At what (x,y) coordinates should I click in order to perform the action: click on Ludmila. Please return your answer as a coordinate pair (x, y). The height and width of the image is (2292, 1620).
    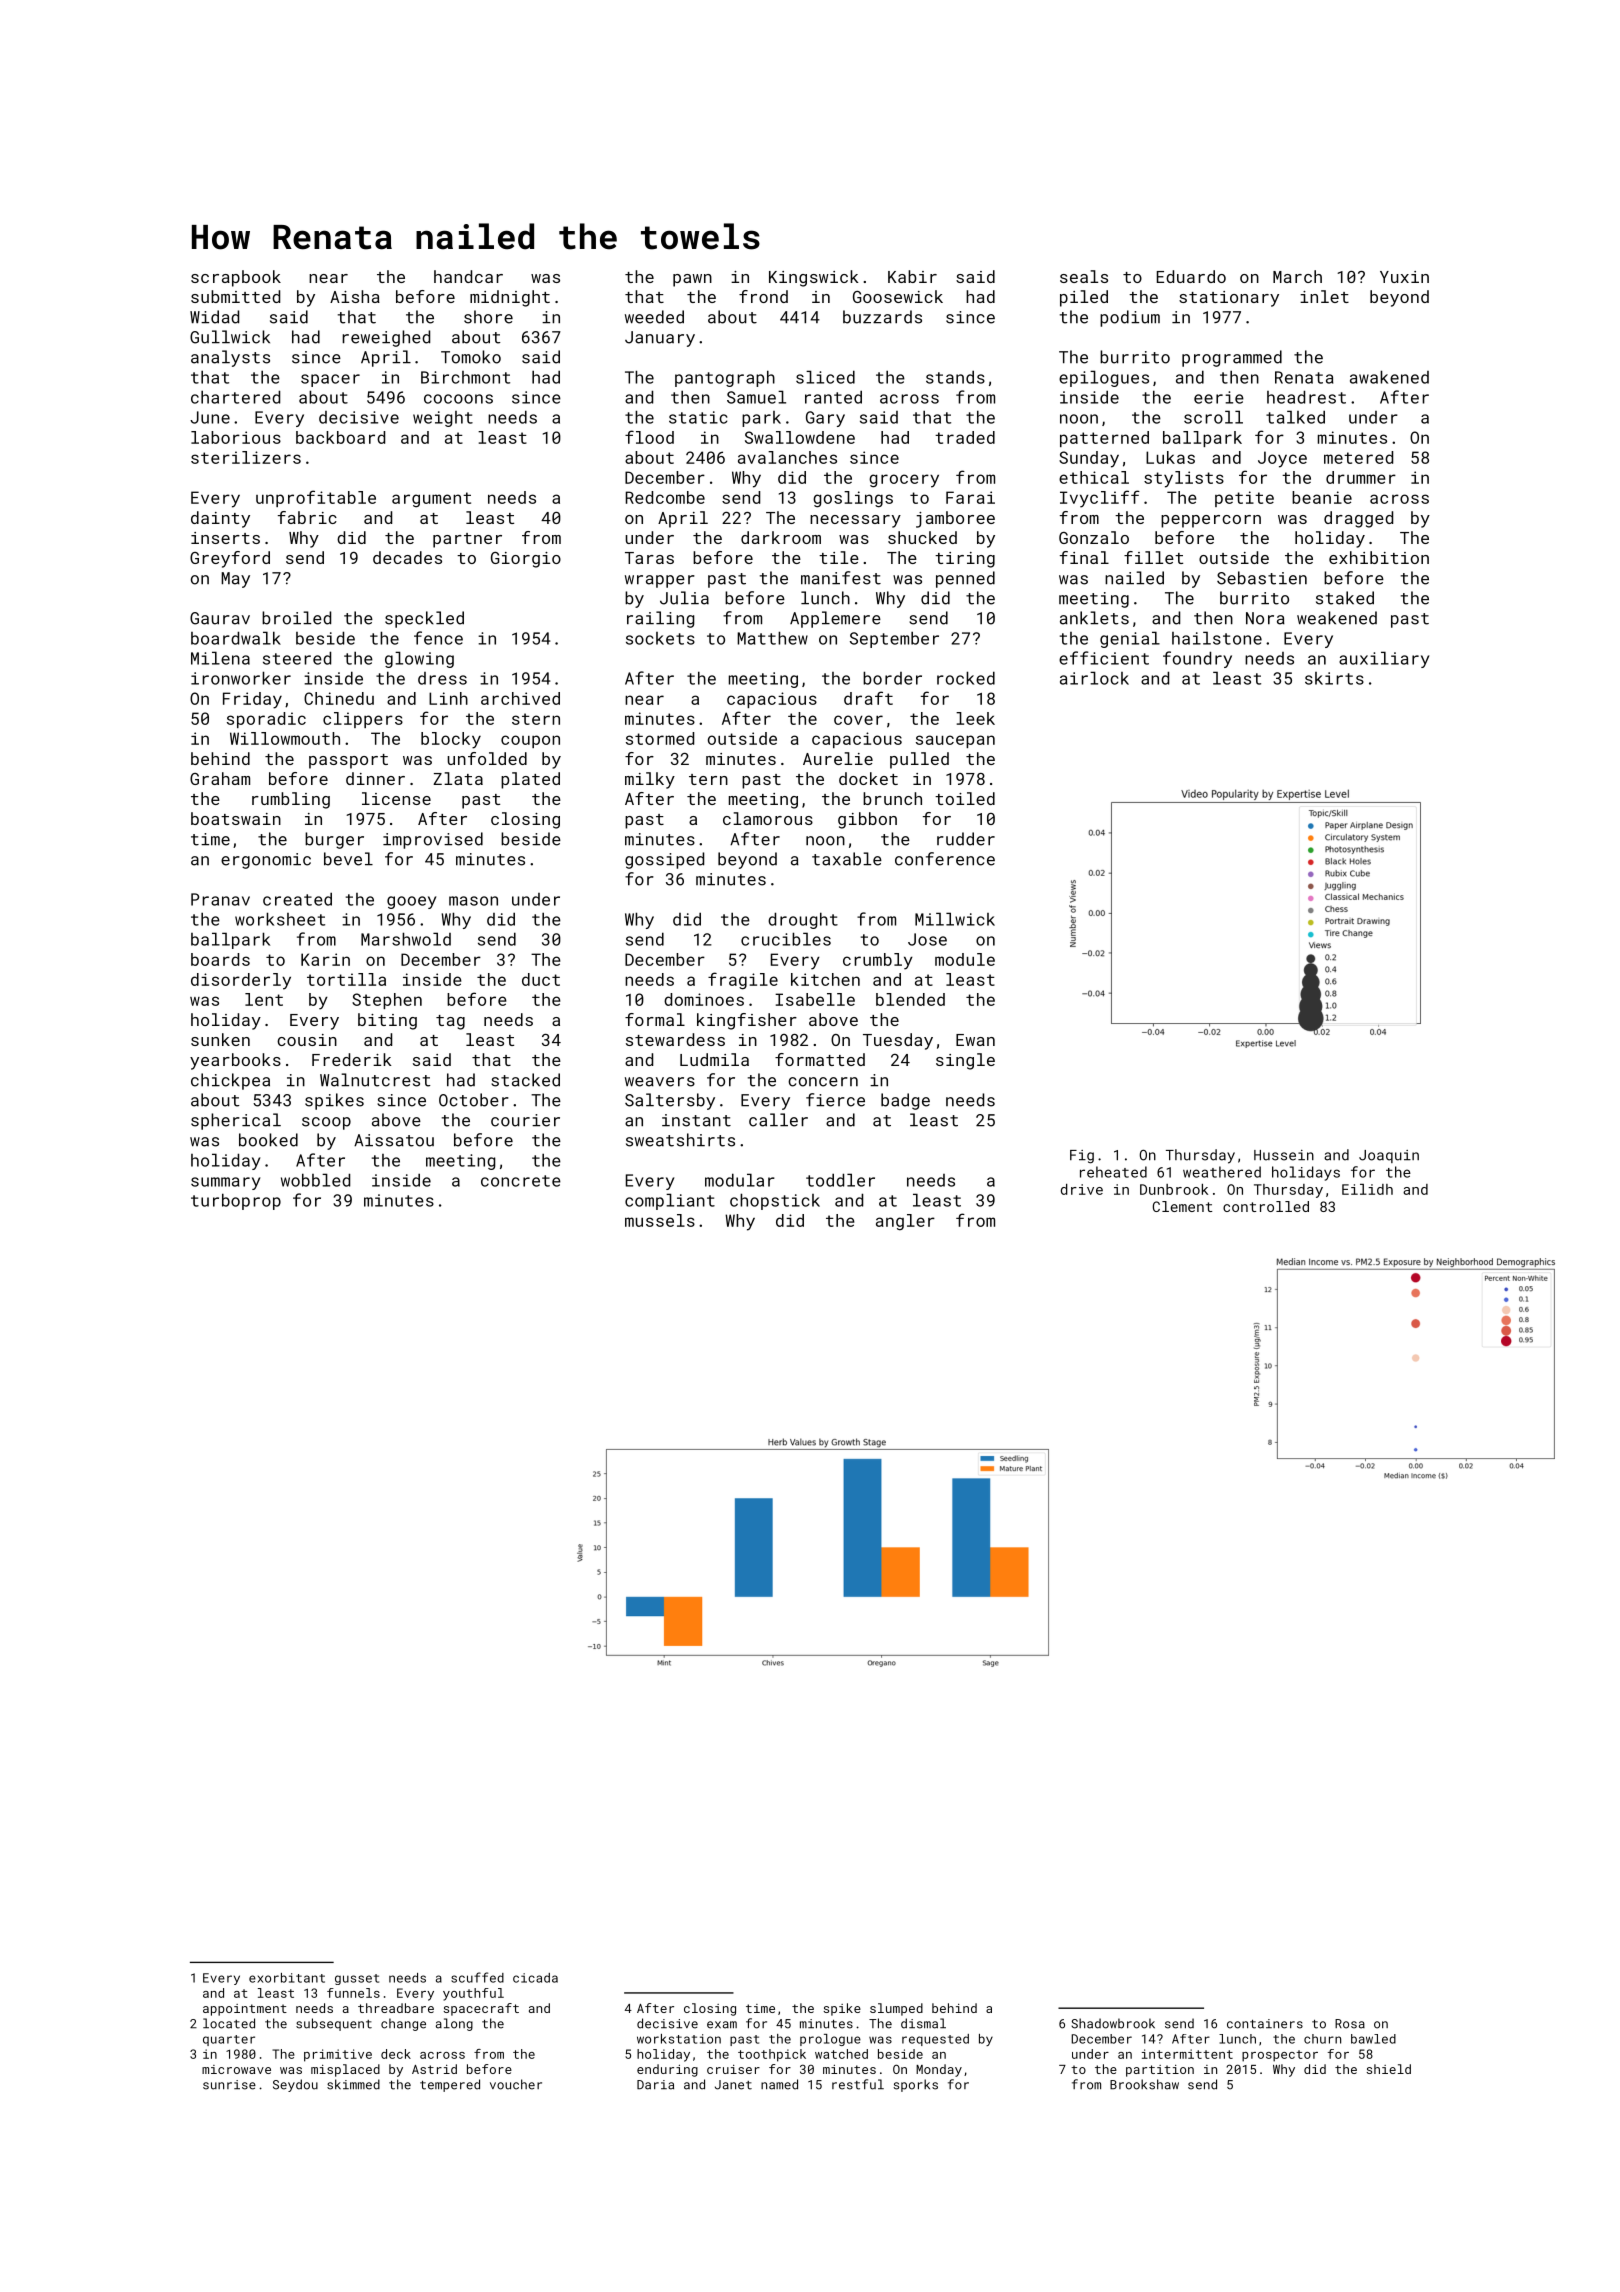
    Looking at the image, I should click on (714, 1059).
